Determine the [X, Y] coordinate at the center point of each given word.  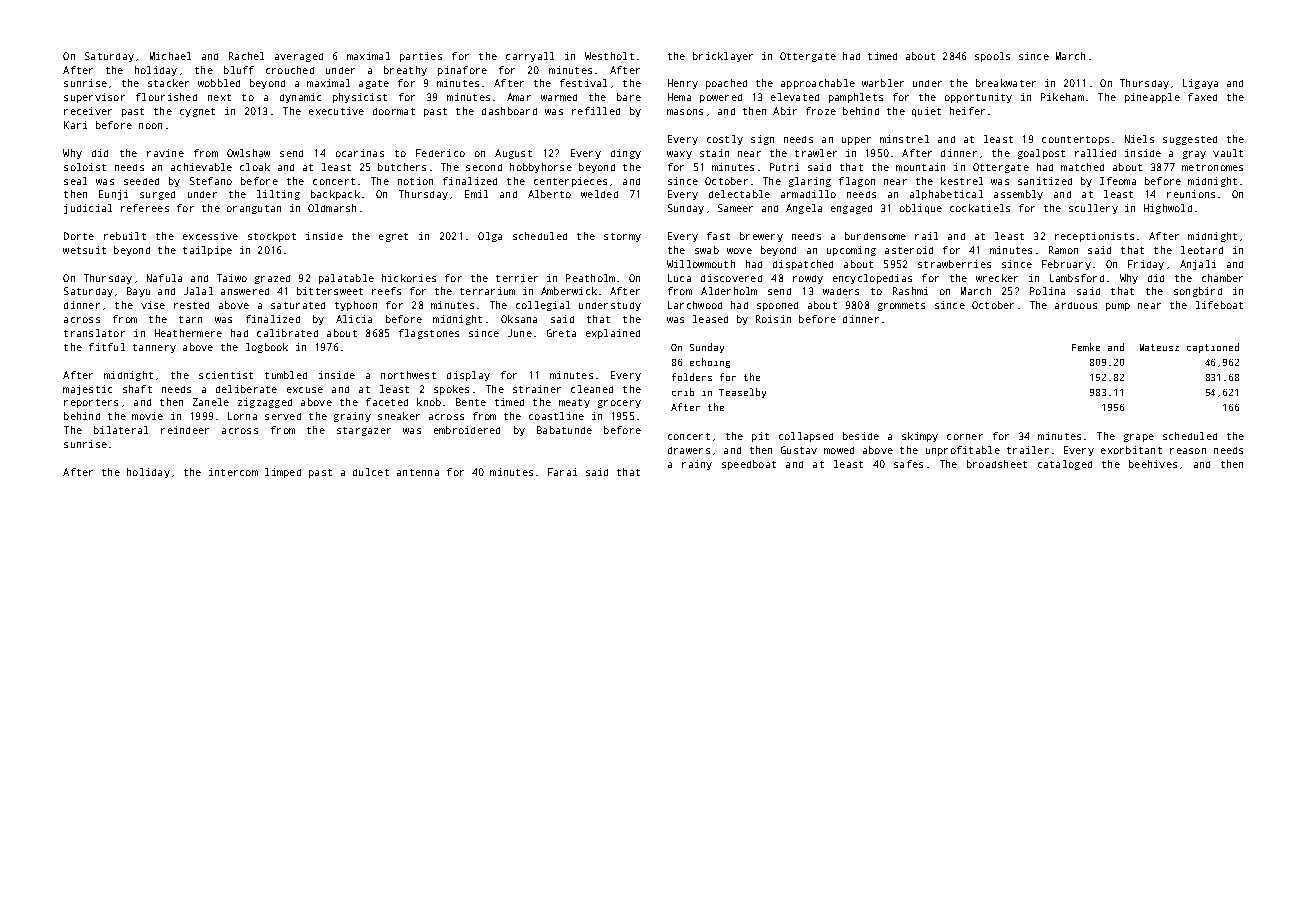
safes [908, 464]
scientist [226, 375]
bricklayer [723, 57]
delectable [739, 194]
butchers [402, 167]
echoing [710, 363]
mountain [920, 167]
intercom [233, 472]
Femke [1086, 347]
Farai [562, 472]
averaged [299, 57]
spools [992, 57]
